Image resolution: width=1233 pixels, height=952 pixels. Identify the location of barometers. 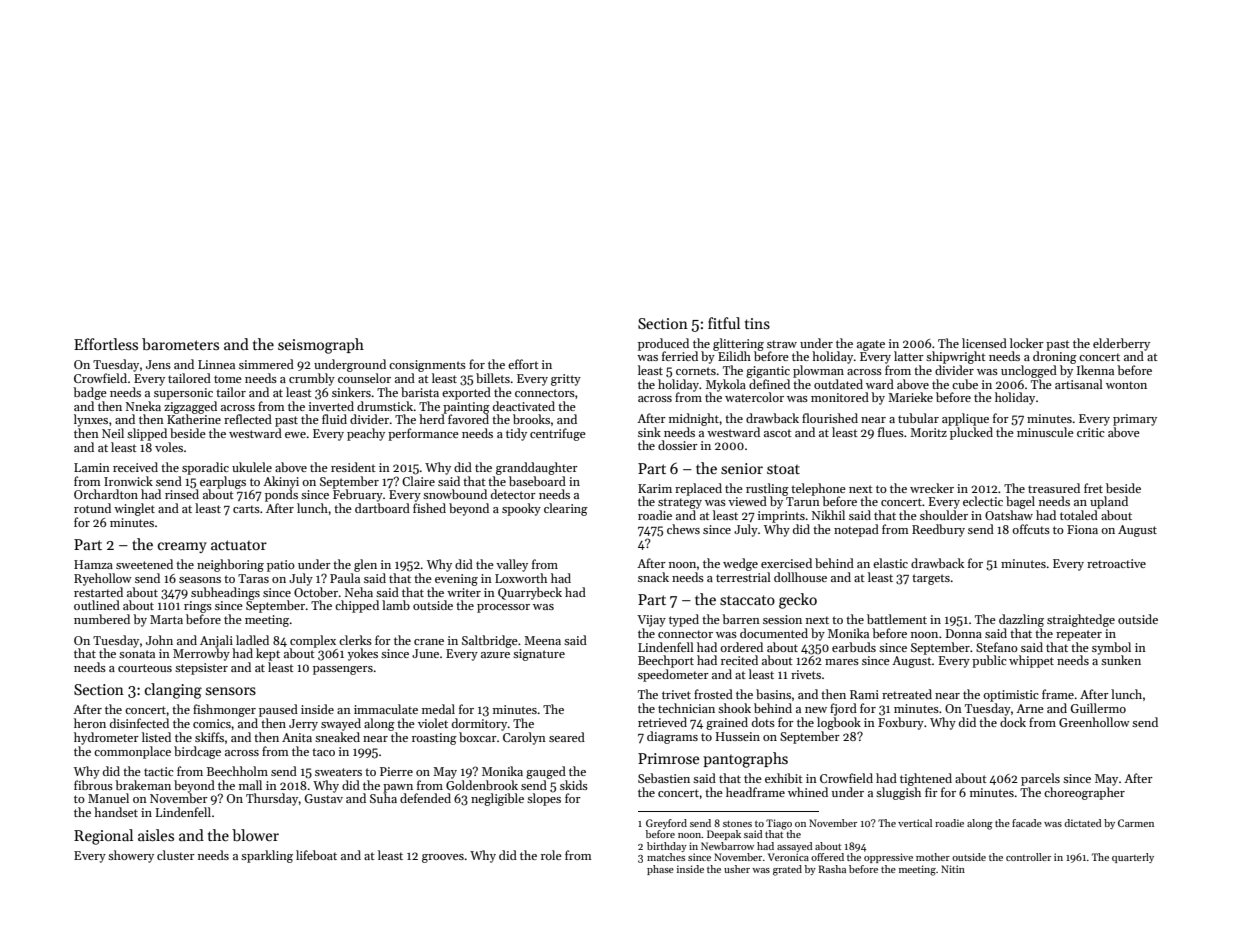
(180, 344).
